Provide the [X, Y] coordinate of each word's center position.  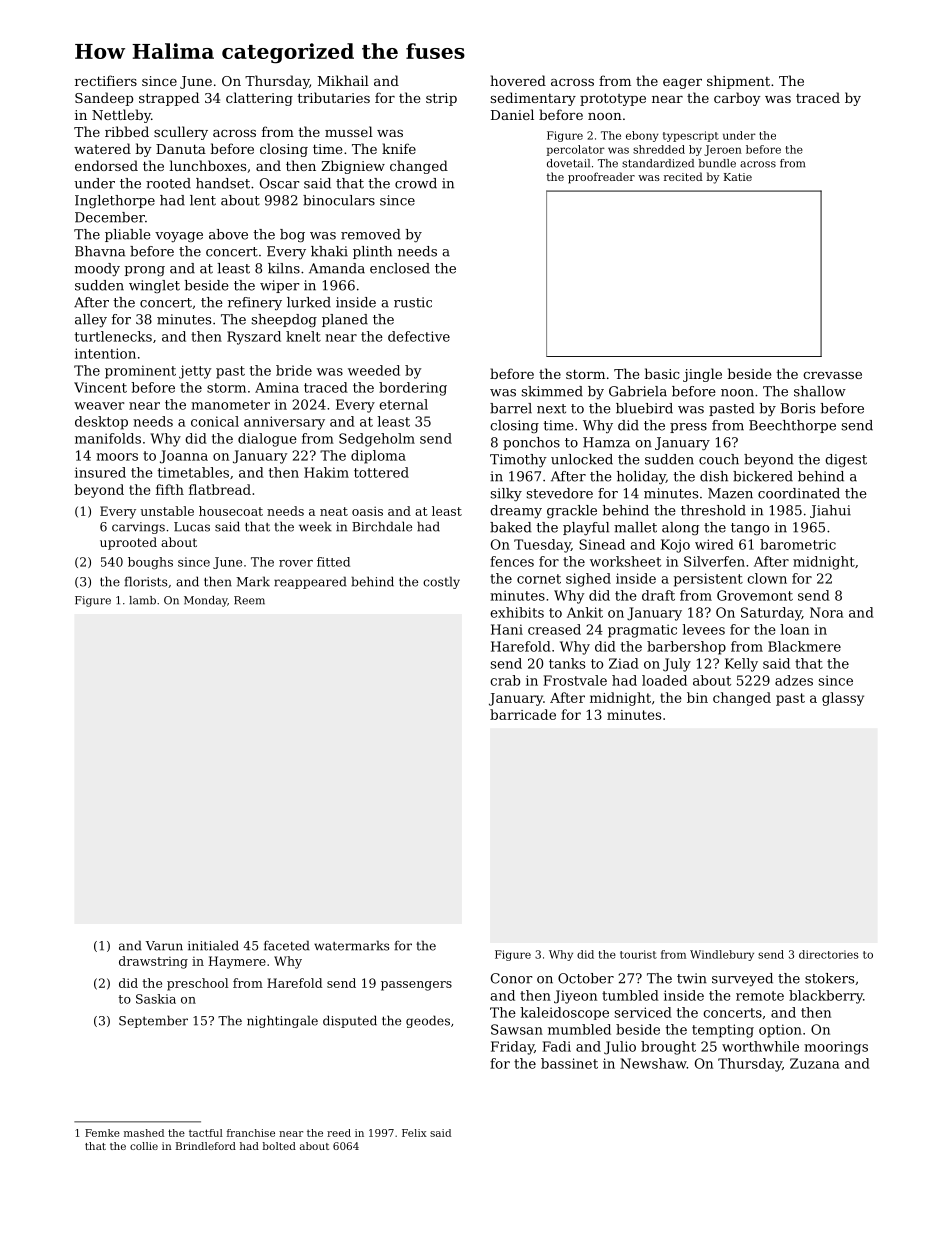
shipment [738, 82]
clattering [259, 99]
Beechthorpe [792, 426]
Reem [249, 600]
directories [828, 954]
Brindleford [206, 1146]
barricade [523, 714]
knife [399, 148]
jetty [195, 372]
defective [419, 336]
